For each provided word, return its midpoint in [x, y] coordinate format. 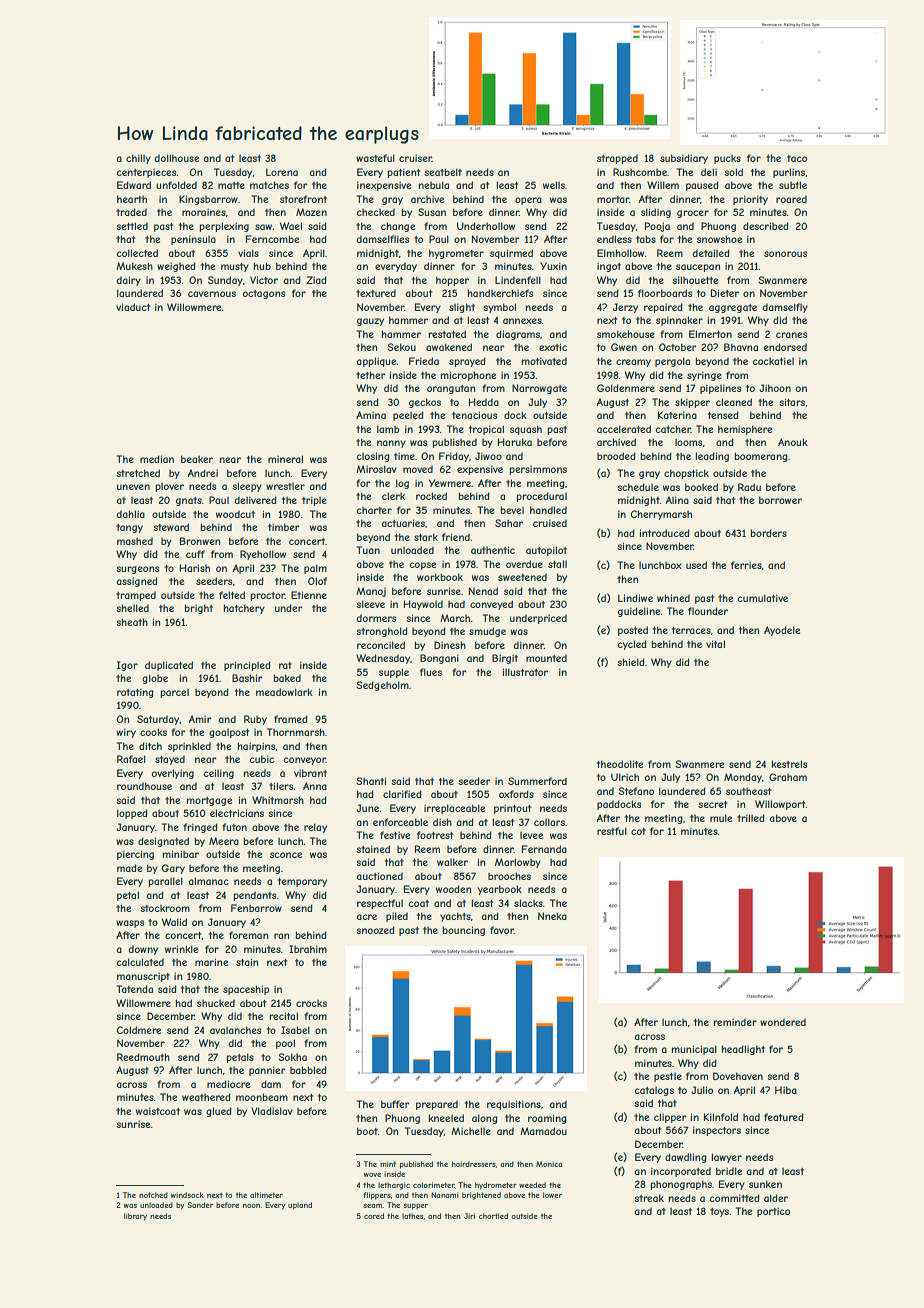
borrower [780, 500]
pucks [727, 159]
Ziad [316, 280]
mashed [135, 541]
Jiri [469, 1216]
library [135, 1217]
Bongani [439, 659]
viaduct [133, 307]
